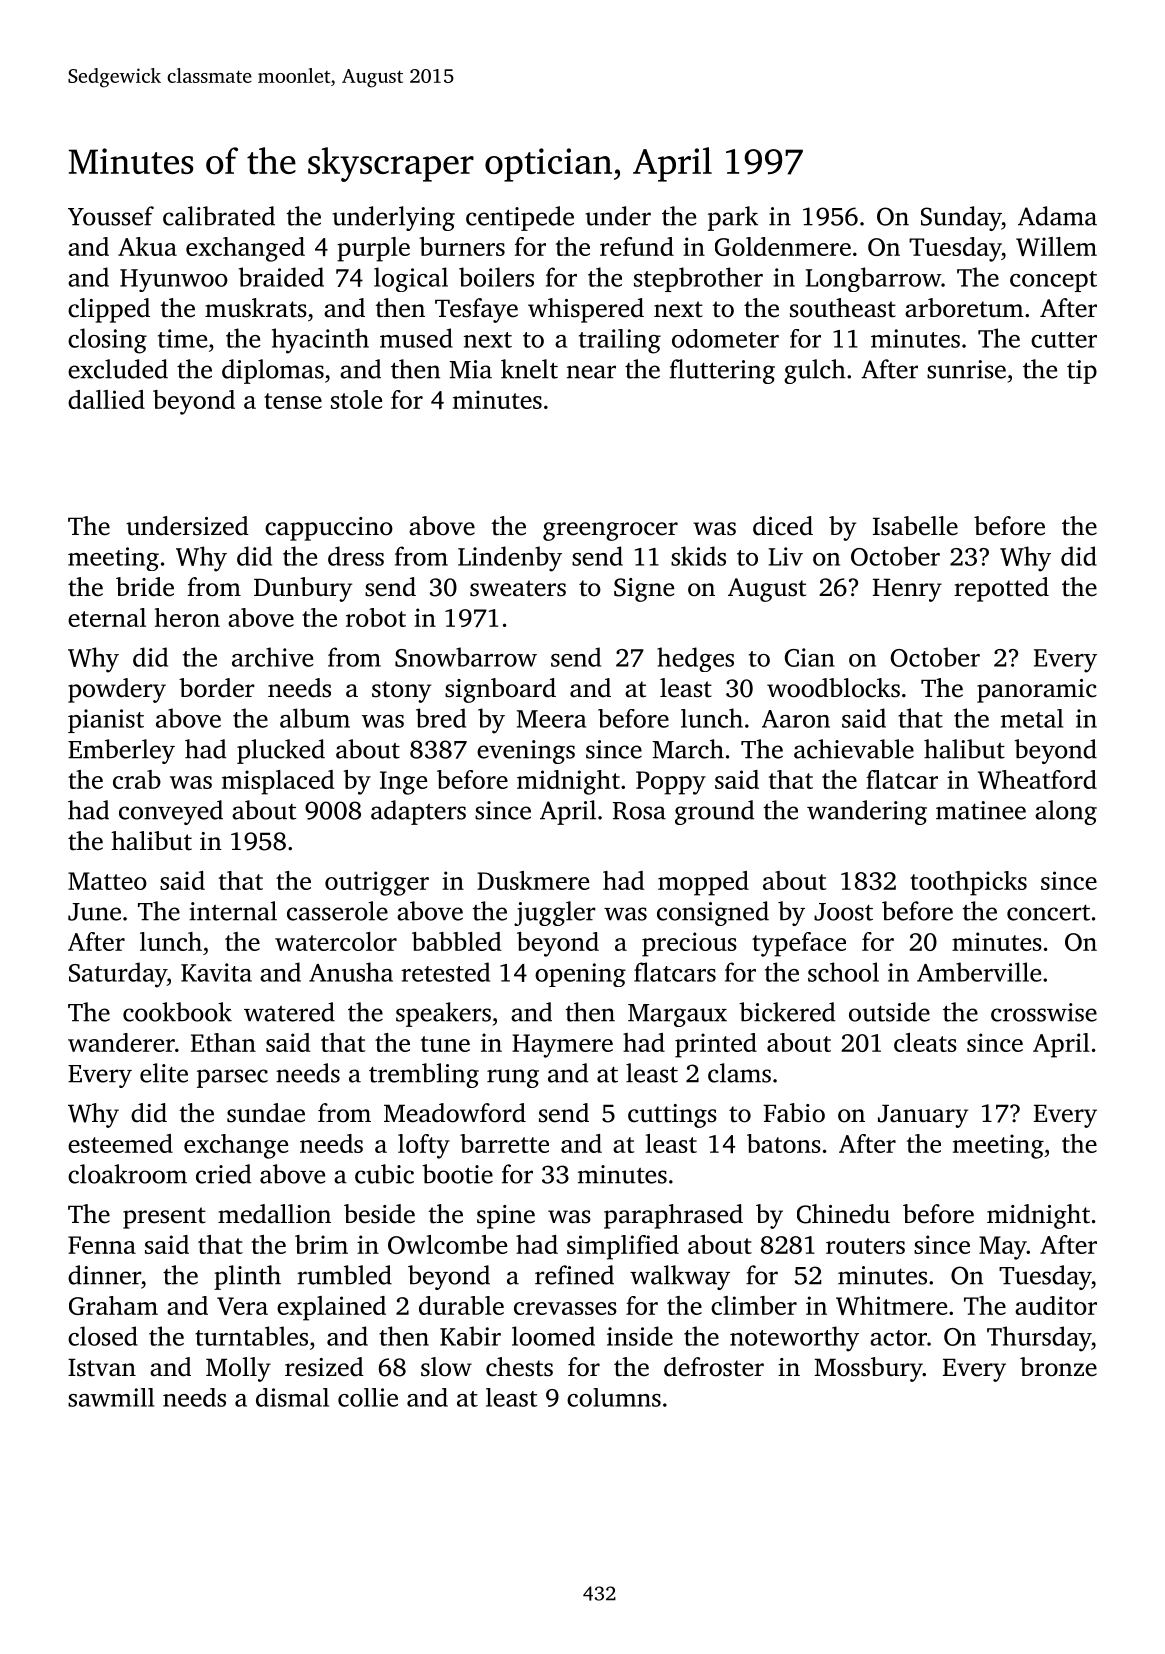 Image resolution: width=1165 pixels, height=1654 pixels. Describe the element at coordinates (1001, 589) in the image. I see `repotted` at that location.
